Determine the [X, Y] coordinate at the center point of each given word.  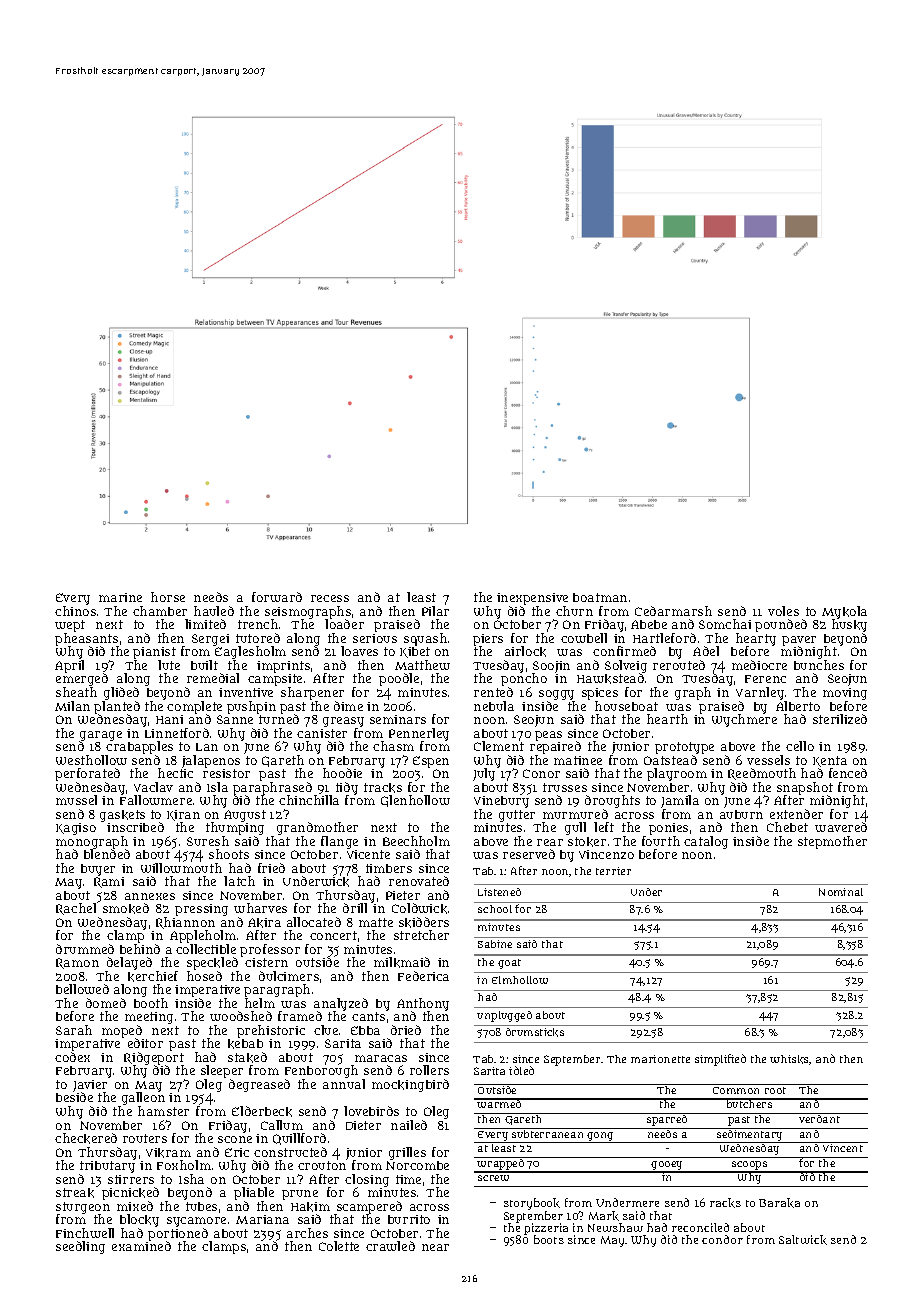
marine [120, 597]
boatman [600, 597]
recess [330, 598]
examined [141, 1246]
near [435, 1247]
